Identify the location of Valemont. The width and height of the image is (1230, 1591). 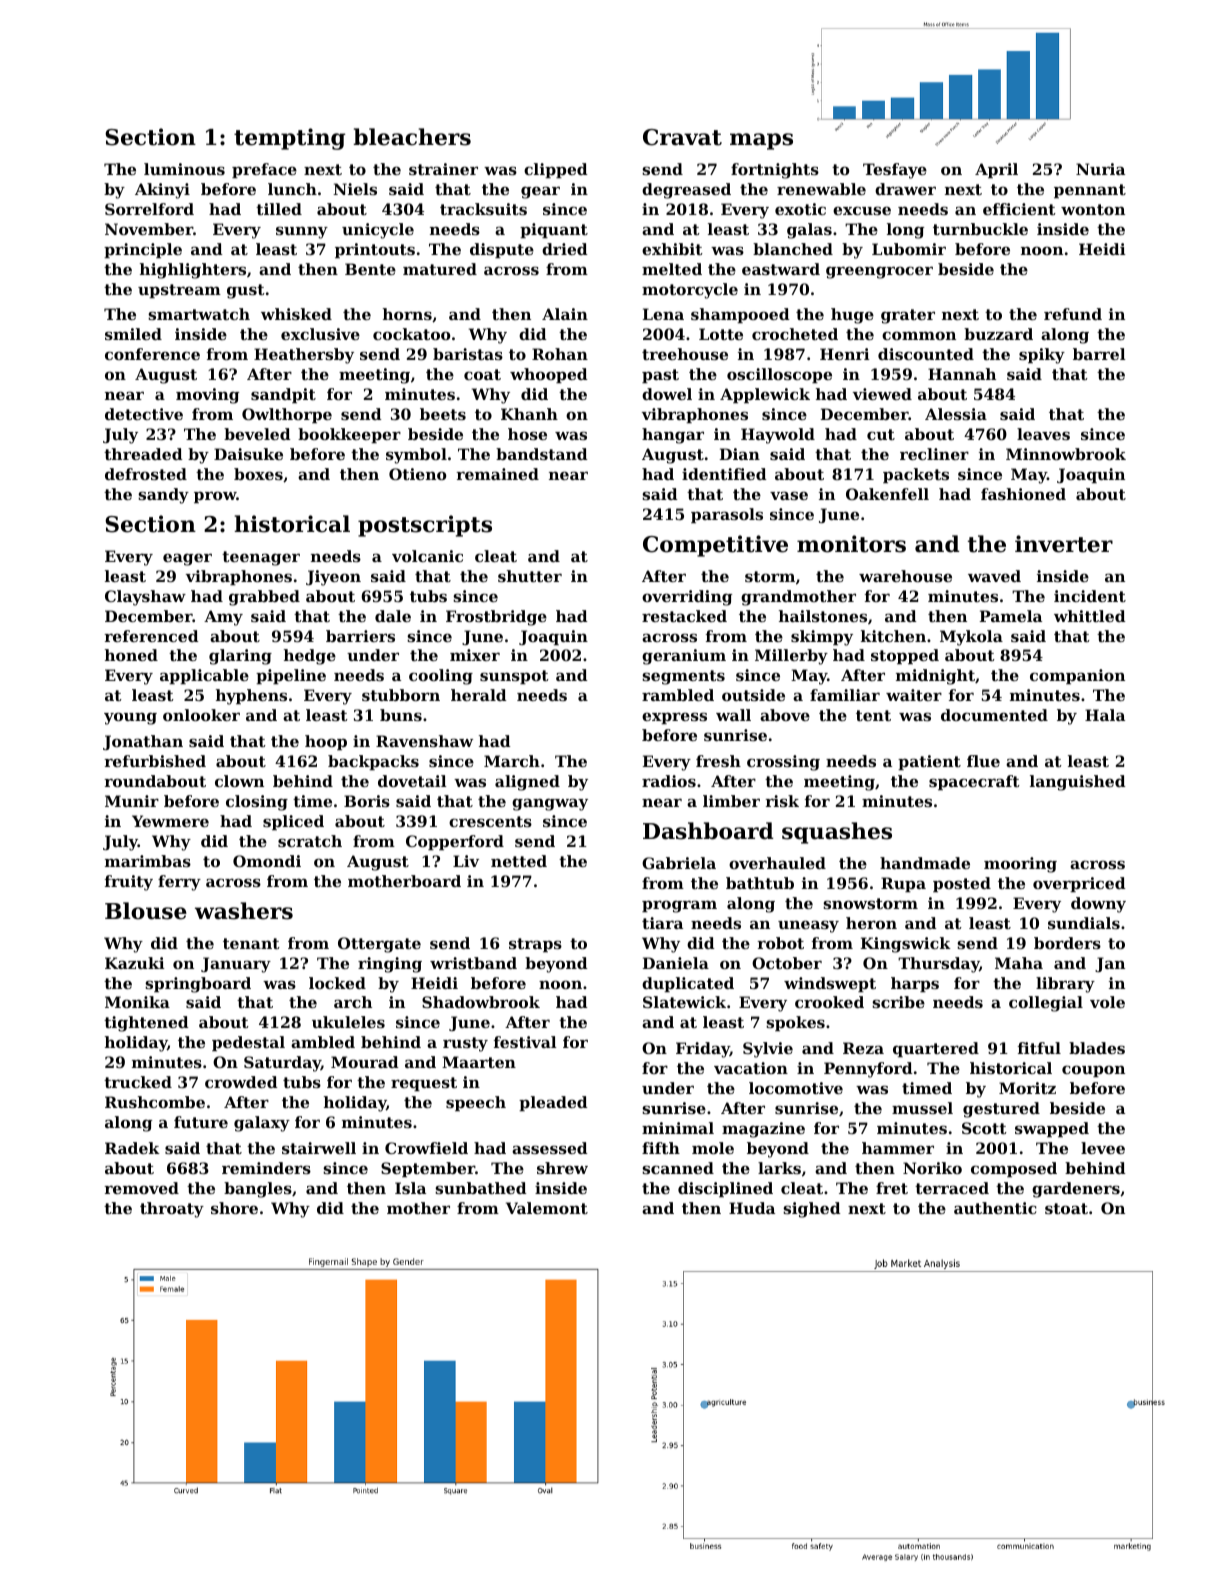
(547, 1208).
